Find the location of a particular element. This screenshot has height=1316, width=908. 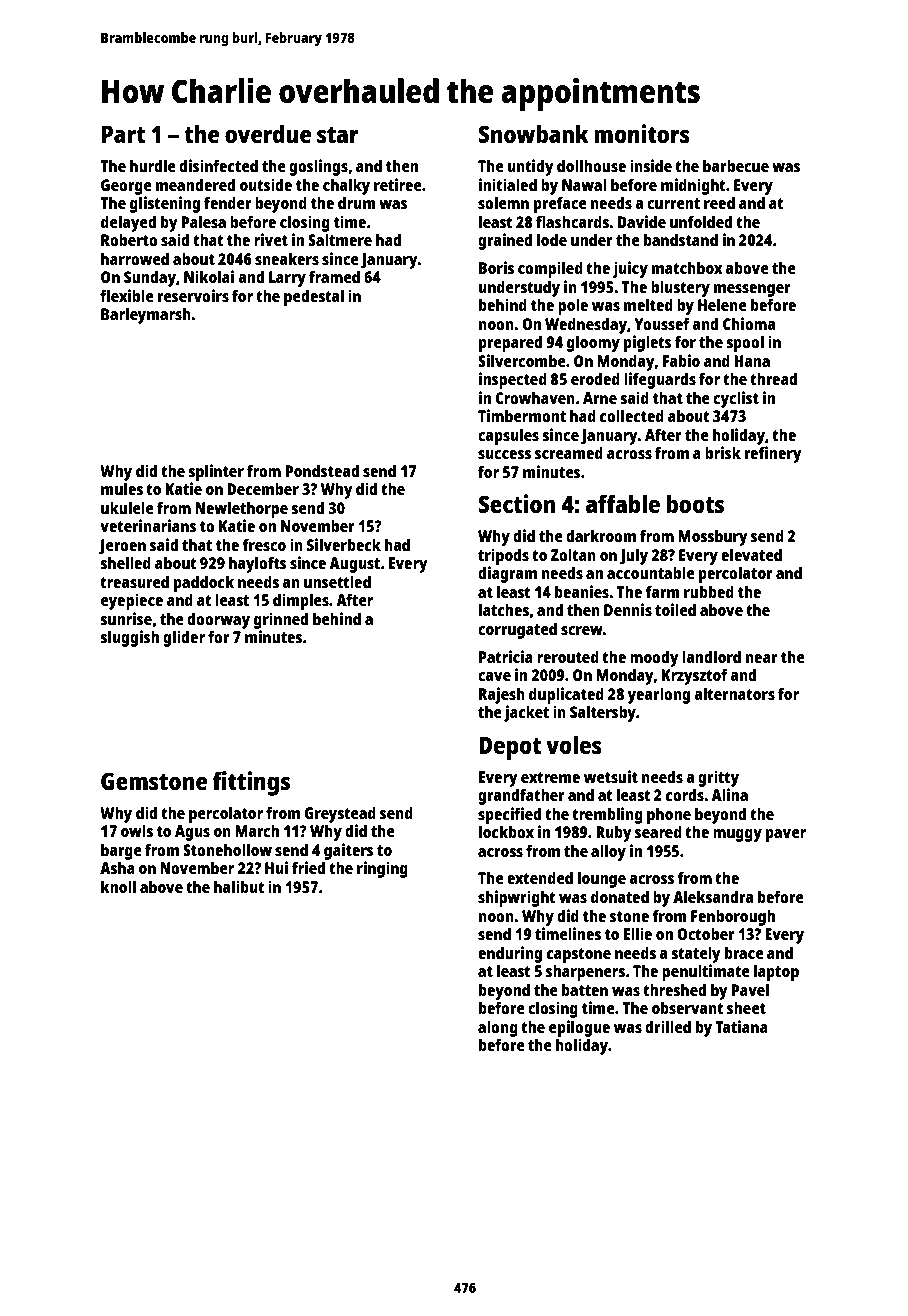

Part is located at coordinates (123, 134).
